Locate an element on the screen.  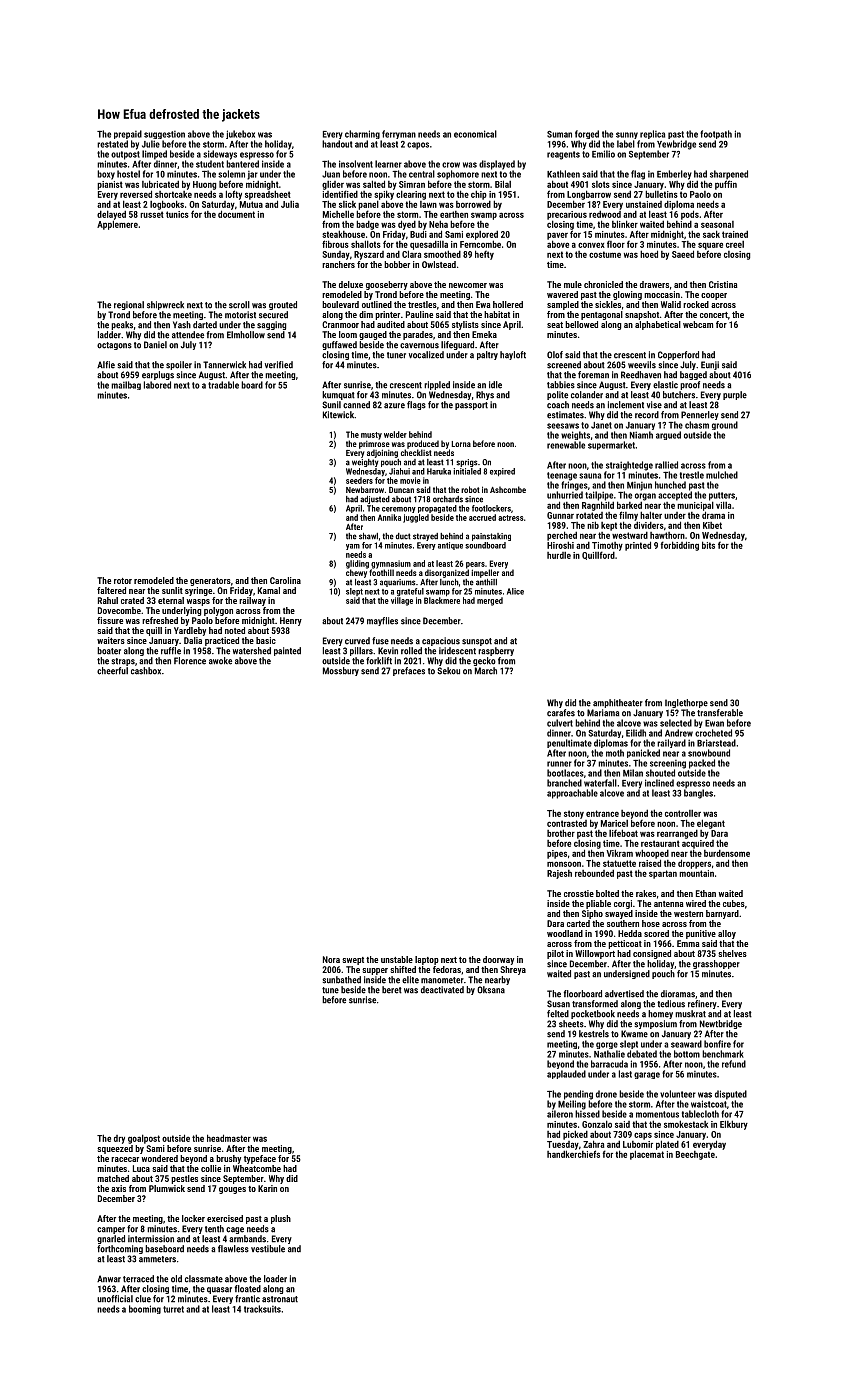
astronaut is located at coordinates (280, 1299).
